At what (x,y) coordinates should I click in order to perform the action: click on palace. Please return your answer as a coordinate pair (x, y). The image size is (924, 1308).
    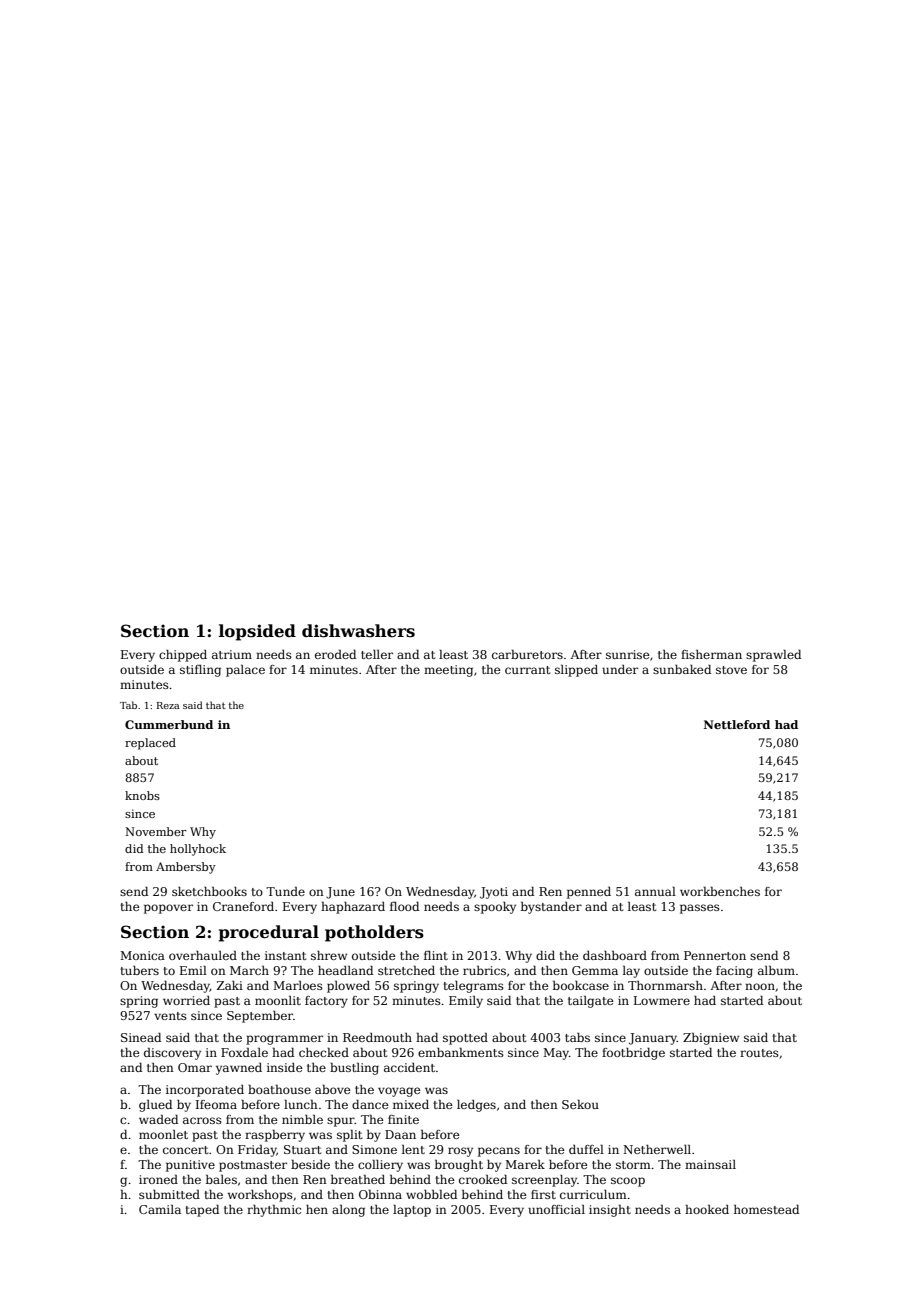
    Looking at the image, I should click on (245, 671).
